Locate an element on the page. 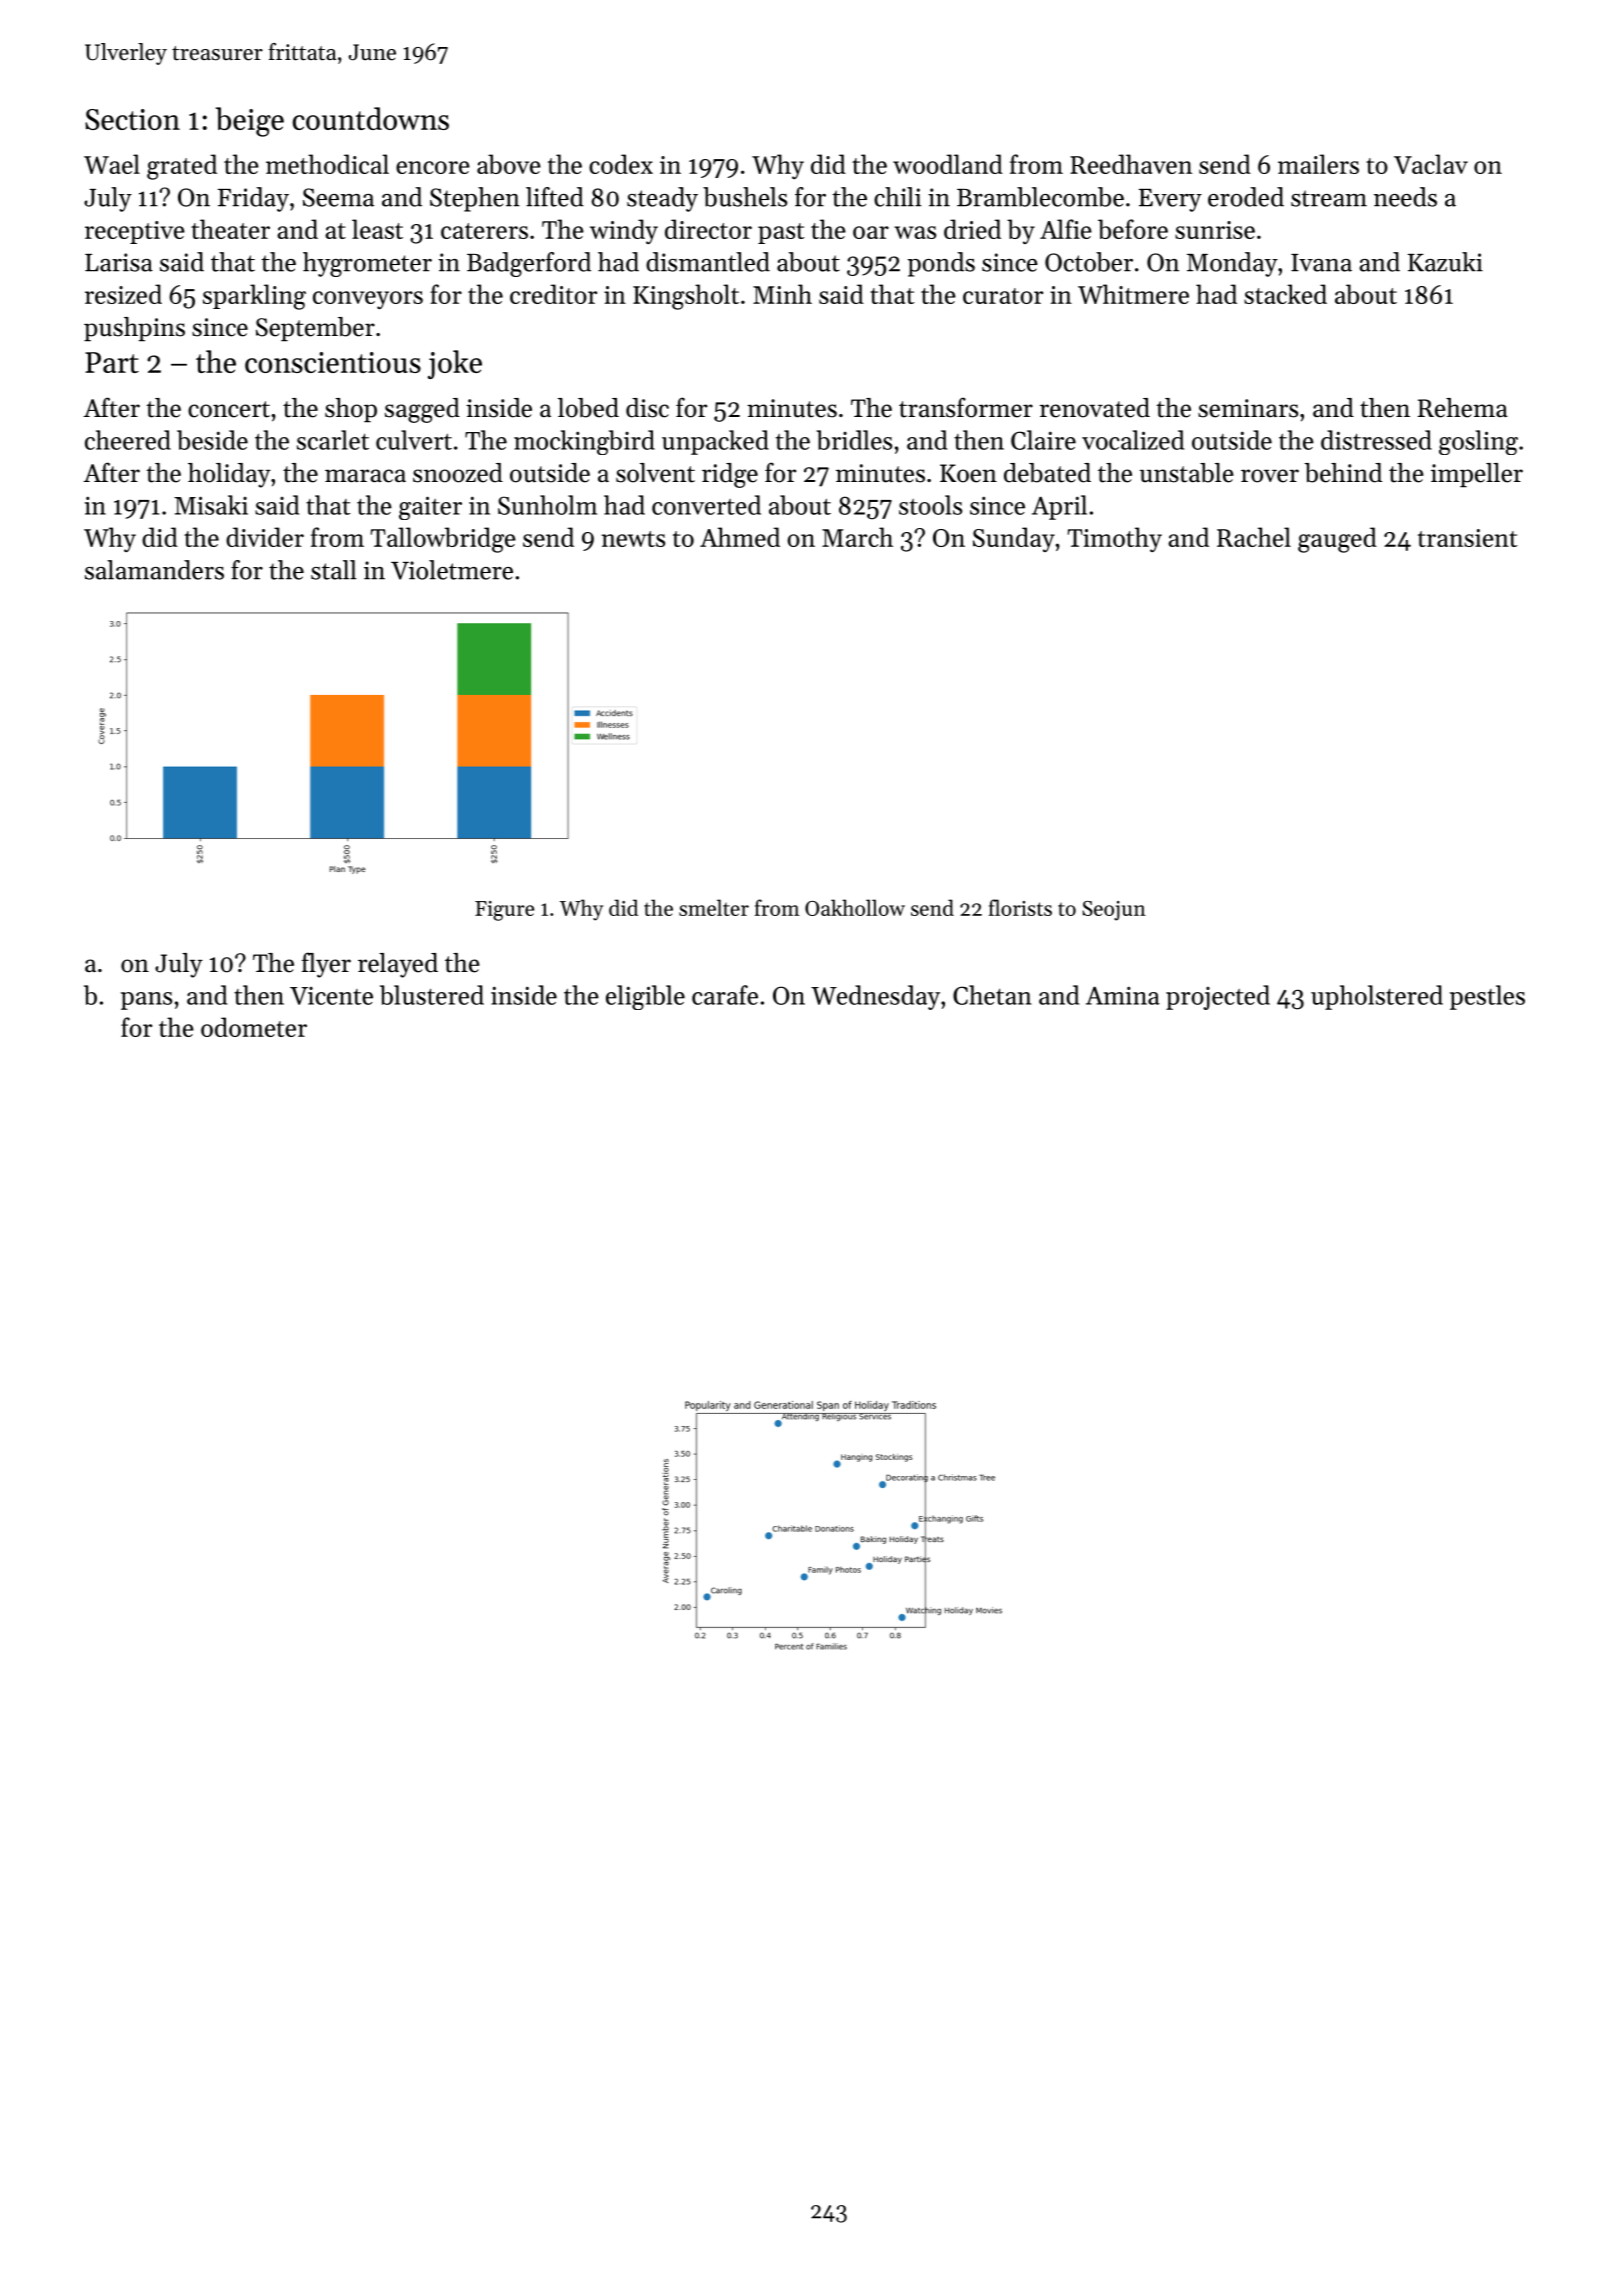  Figure is located at coordinates (504, 911).
